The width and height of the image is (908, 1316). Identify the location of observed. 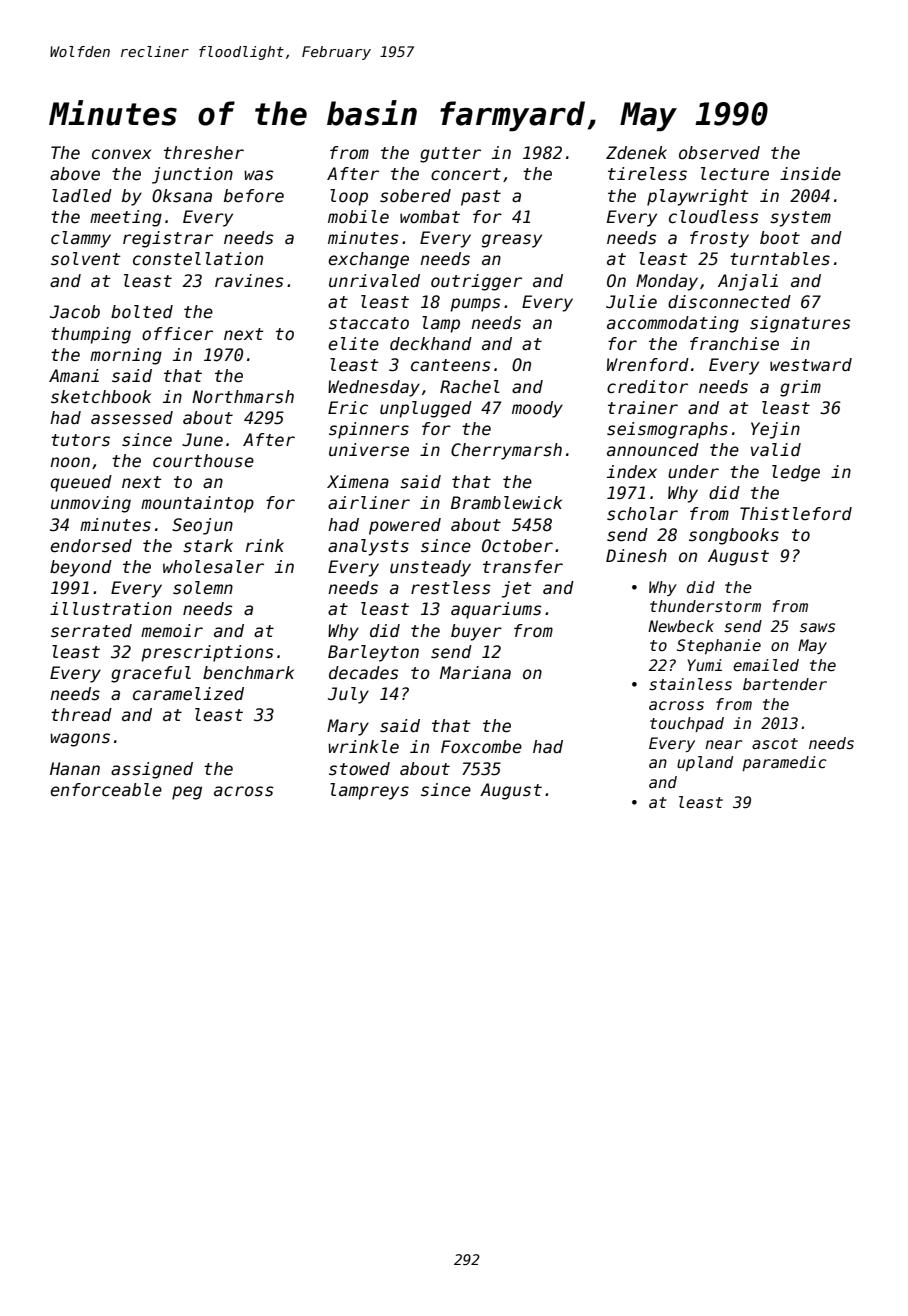
(719, 153).
